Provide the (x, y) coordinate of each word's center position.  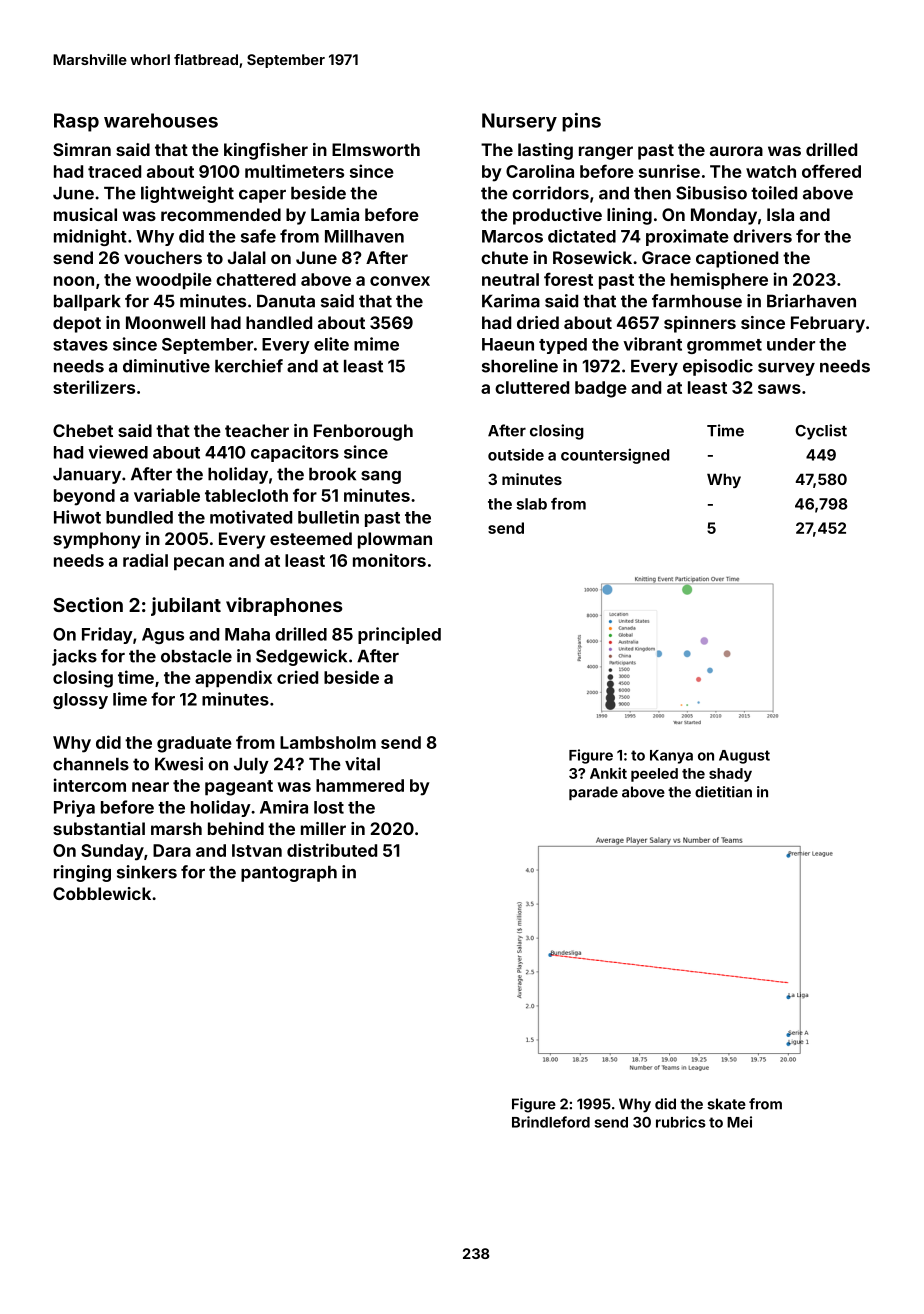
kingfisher (266, 151)
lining (629, 216)
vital (362, 764)
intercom (90, 785)
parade (593, 793)
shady (730, 775)
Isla (780, 214)
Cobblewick (102, 893)
